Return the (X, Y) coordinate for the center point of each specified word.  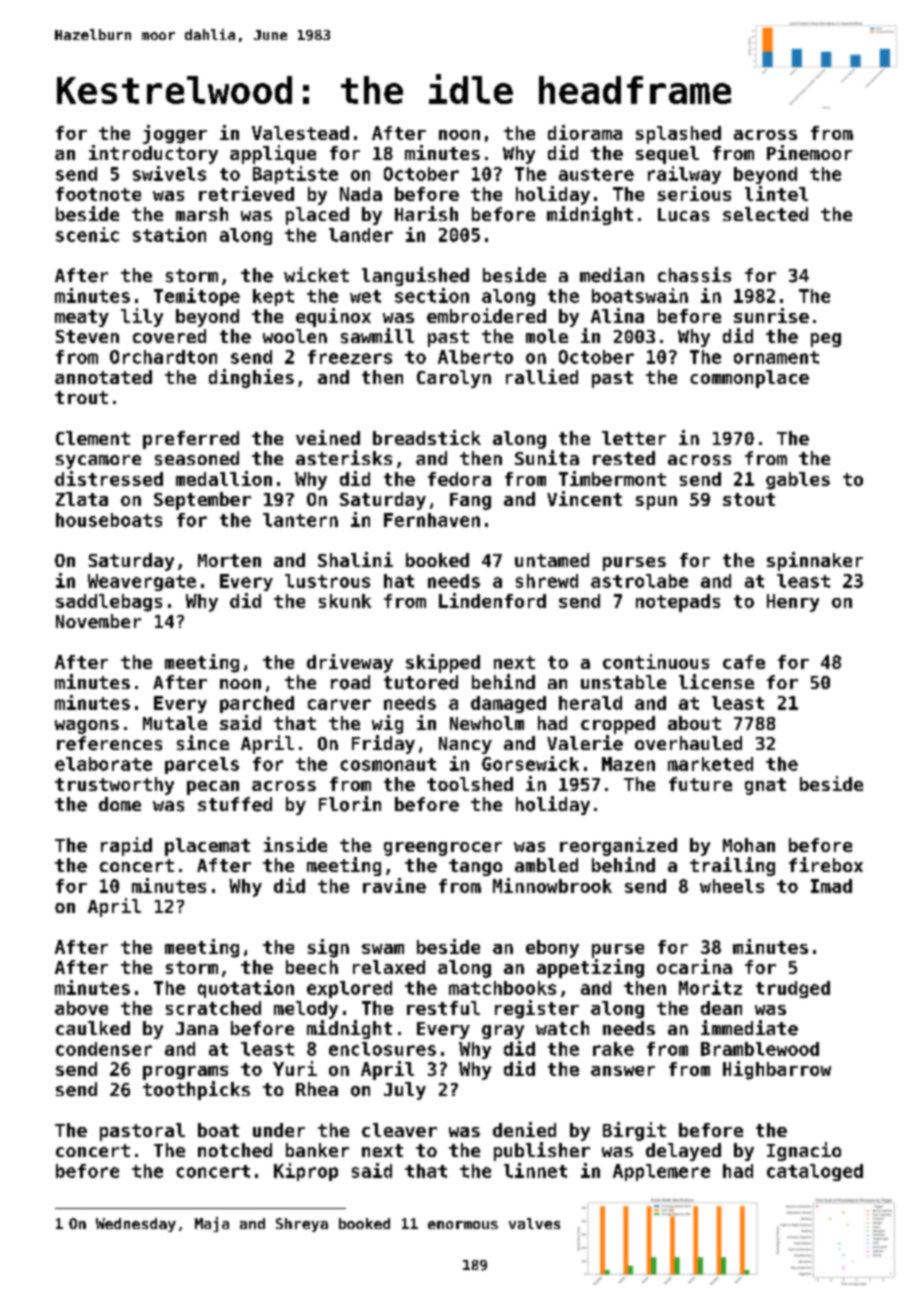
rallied (542, 376)
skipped (443, 663)
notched (235, 1150)
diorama (585, 132)
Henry (793, 603)
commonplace (749, 379)
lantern (300, 520)
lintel (776, 193)
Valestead (300, 133)
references (109, 743)
